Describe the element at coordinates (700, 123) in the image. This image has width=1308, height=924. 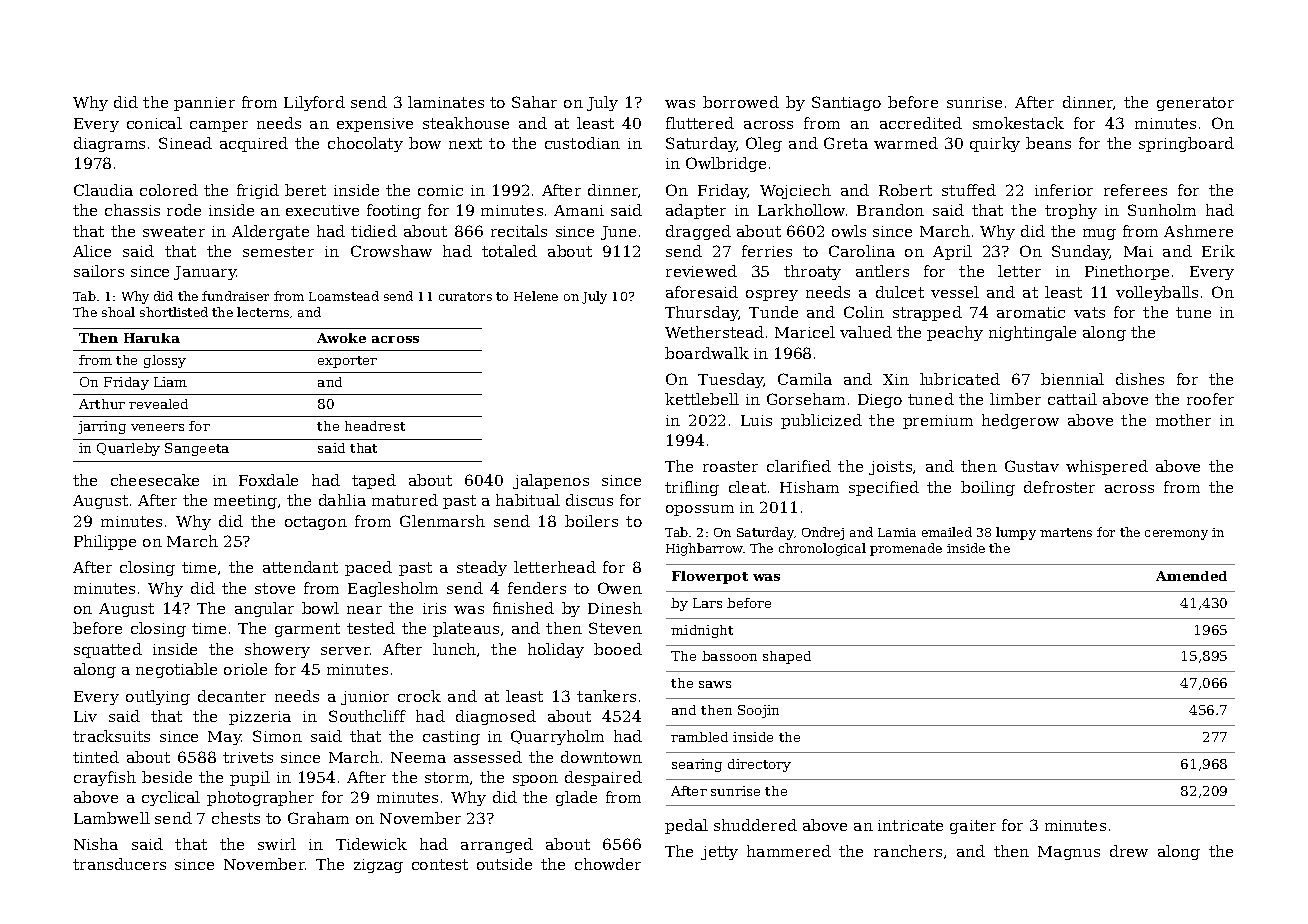
I see `fluttered` at that location.
